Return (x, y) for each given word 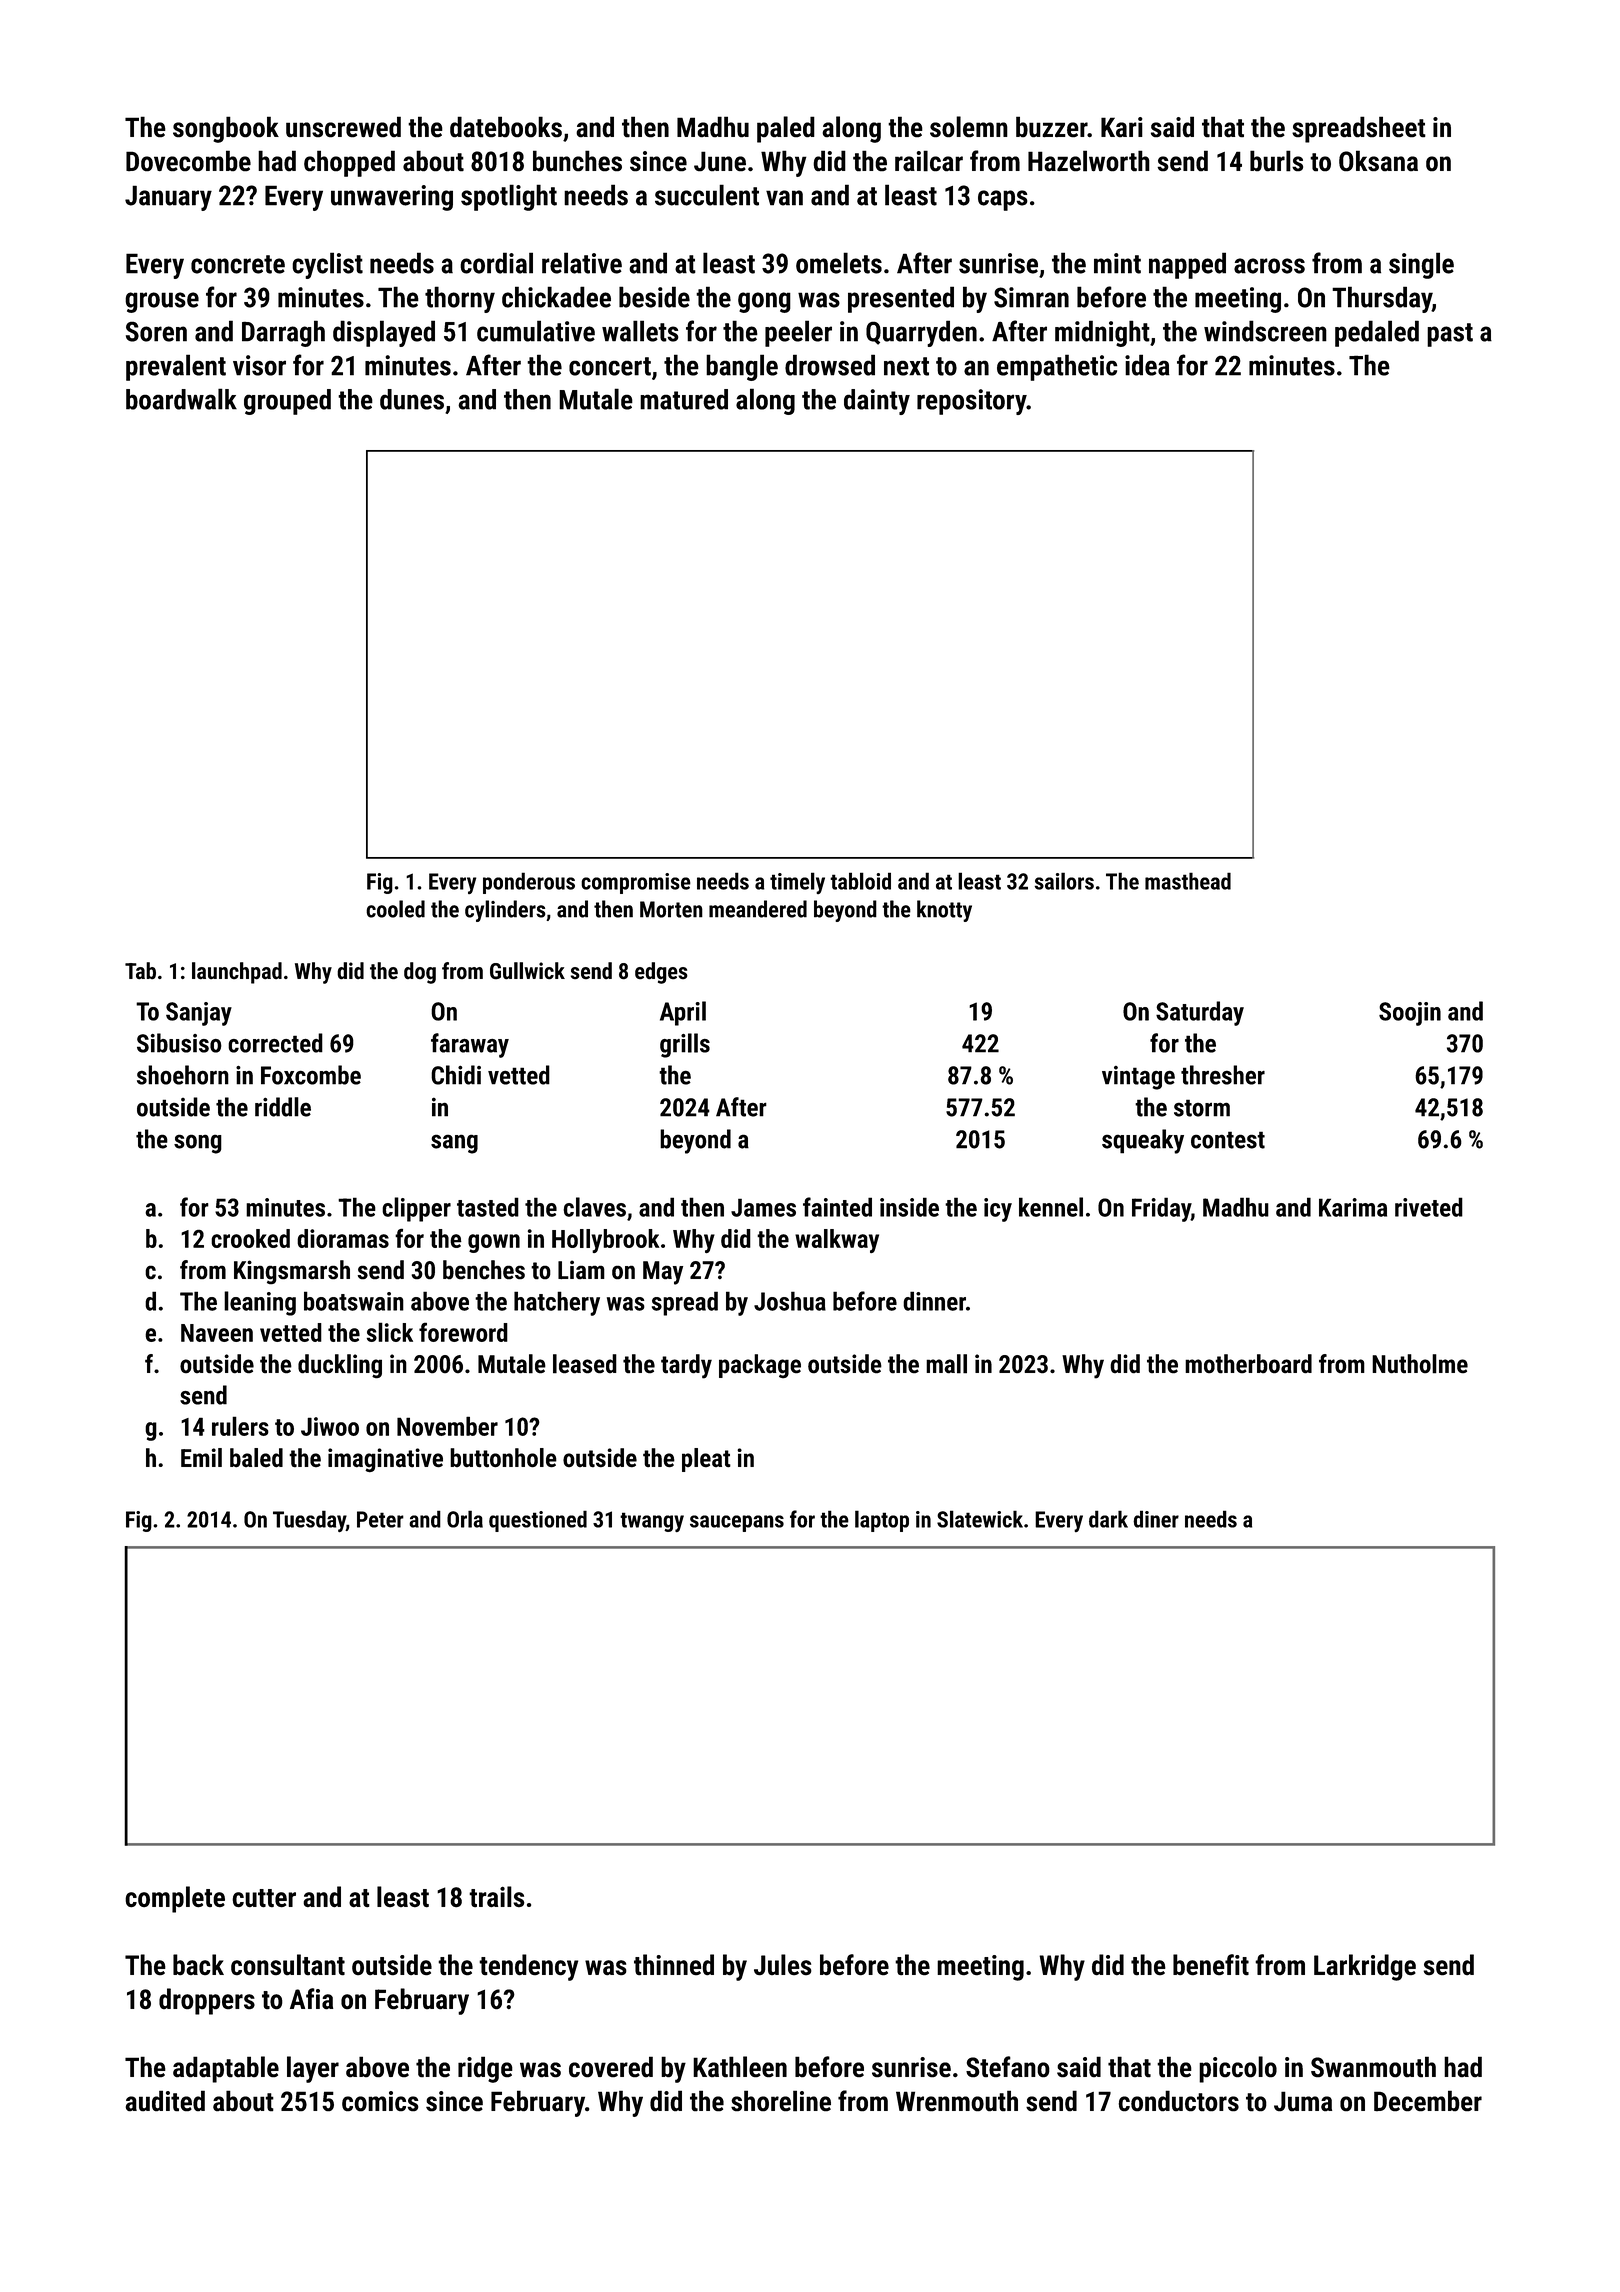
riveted (1429, 1207)
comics (380, 2101)
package (760, 1366)
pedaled (1377, 333)
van (784, 198)
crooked (250, 1238)
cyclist (327, 265)
